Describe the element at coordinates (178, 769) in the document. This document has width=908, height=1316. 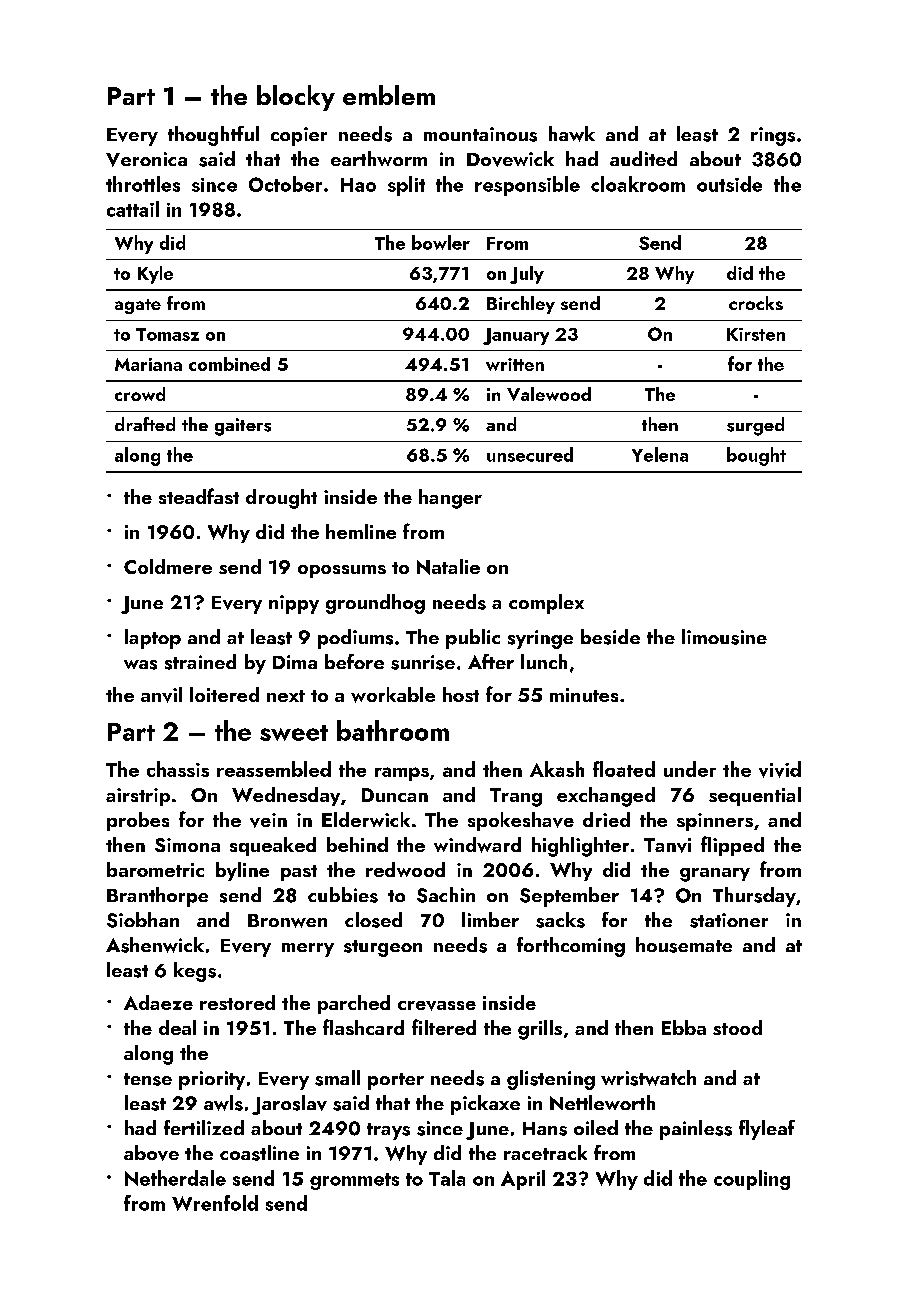
I see `chassis` at that location.
